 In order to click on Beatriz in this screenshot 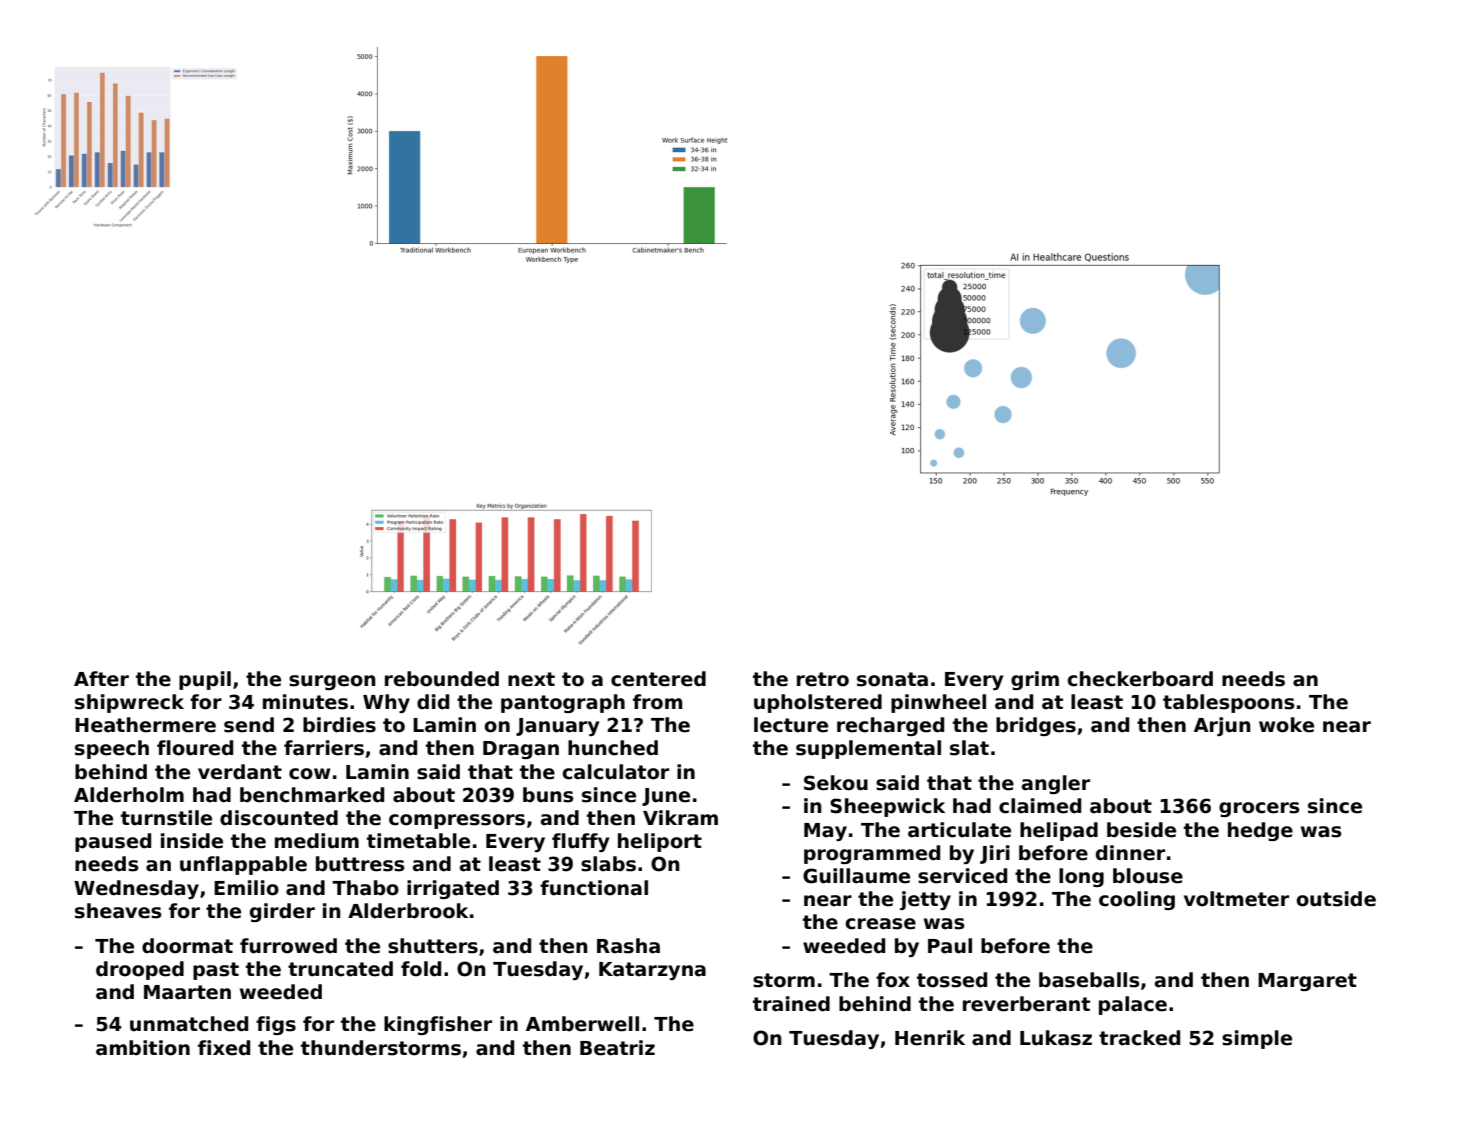, I will do `click(617, 1048)`.
